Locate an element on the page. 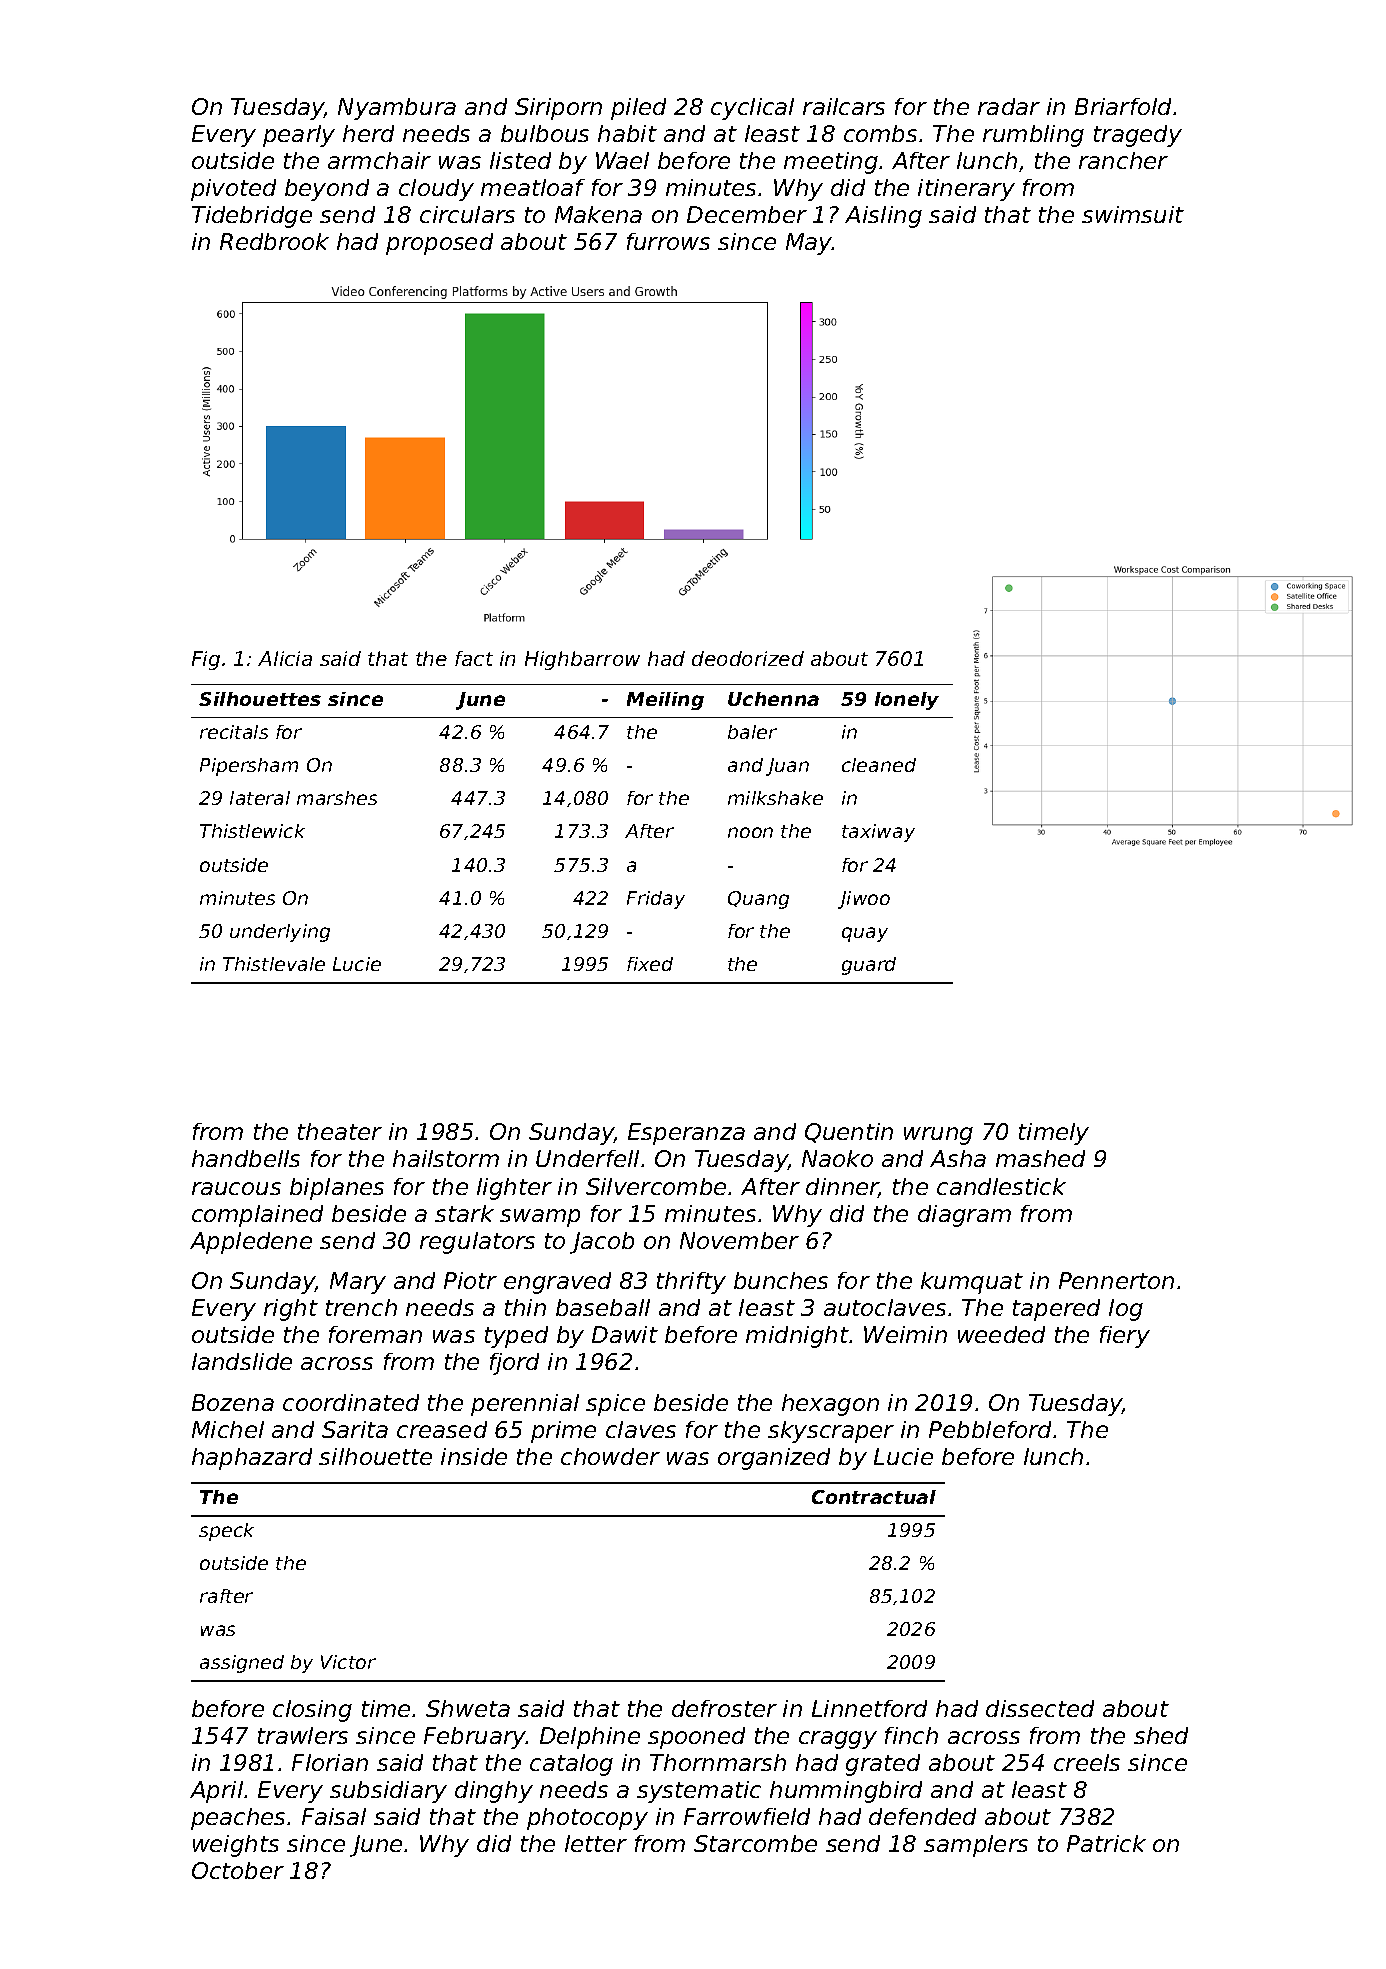  Faisal is located at coordinates (334, 1816).
